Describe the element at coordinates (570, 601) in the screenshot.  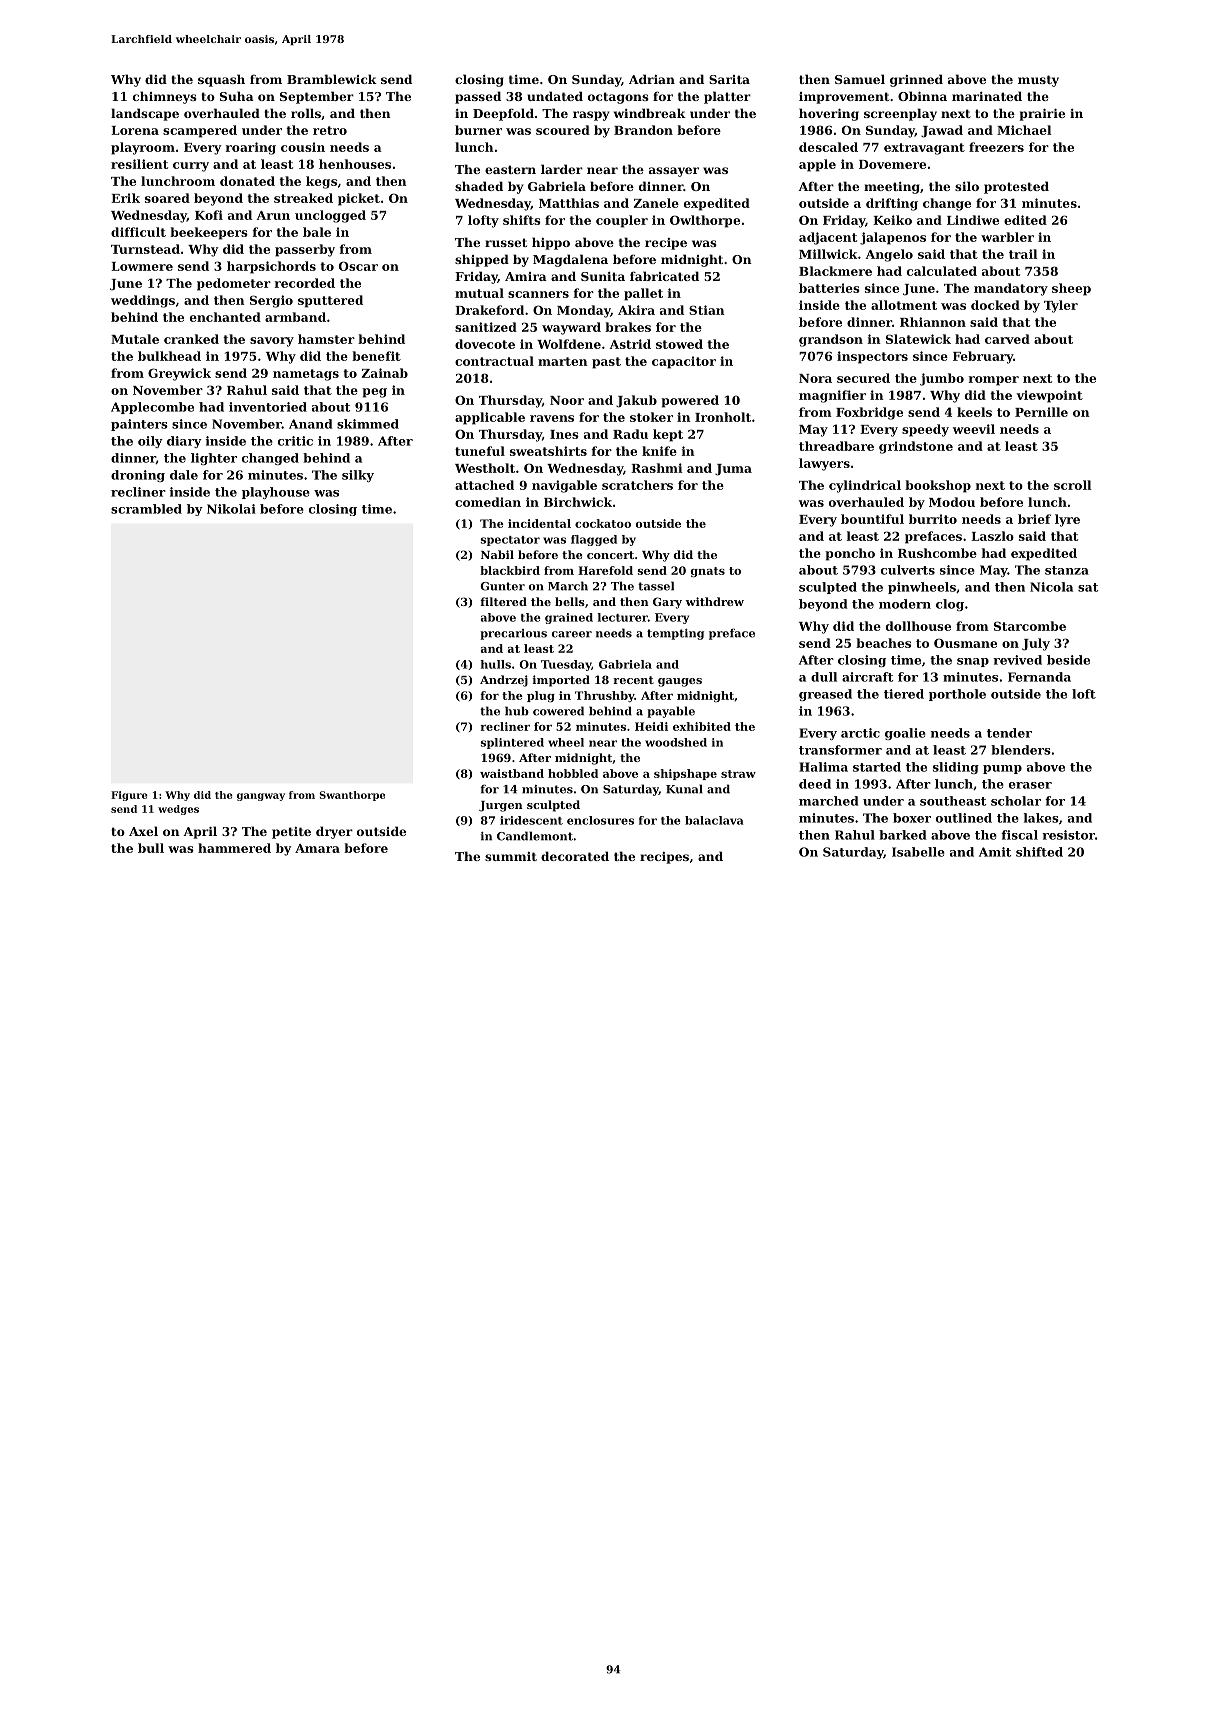
I see `bells` at that location.
